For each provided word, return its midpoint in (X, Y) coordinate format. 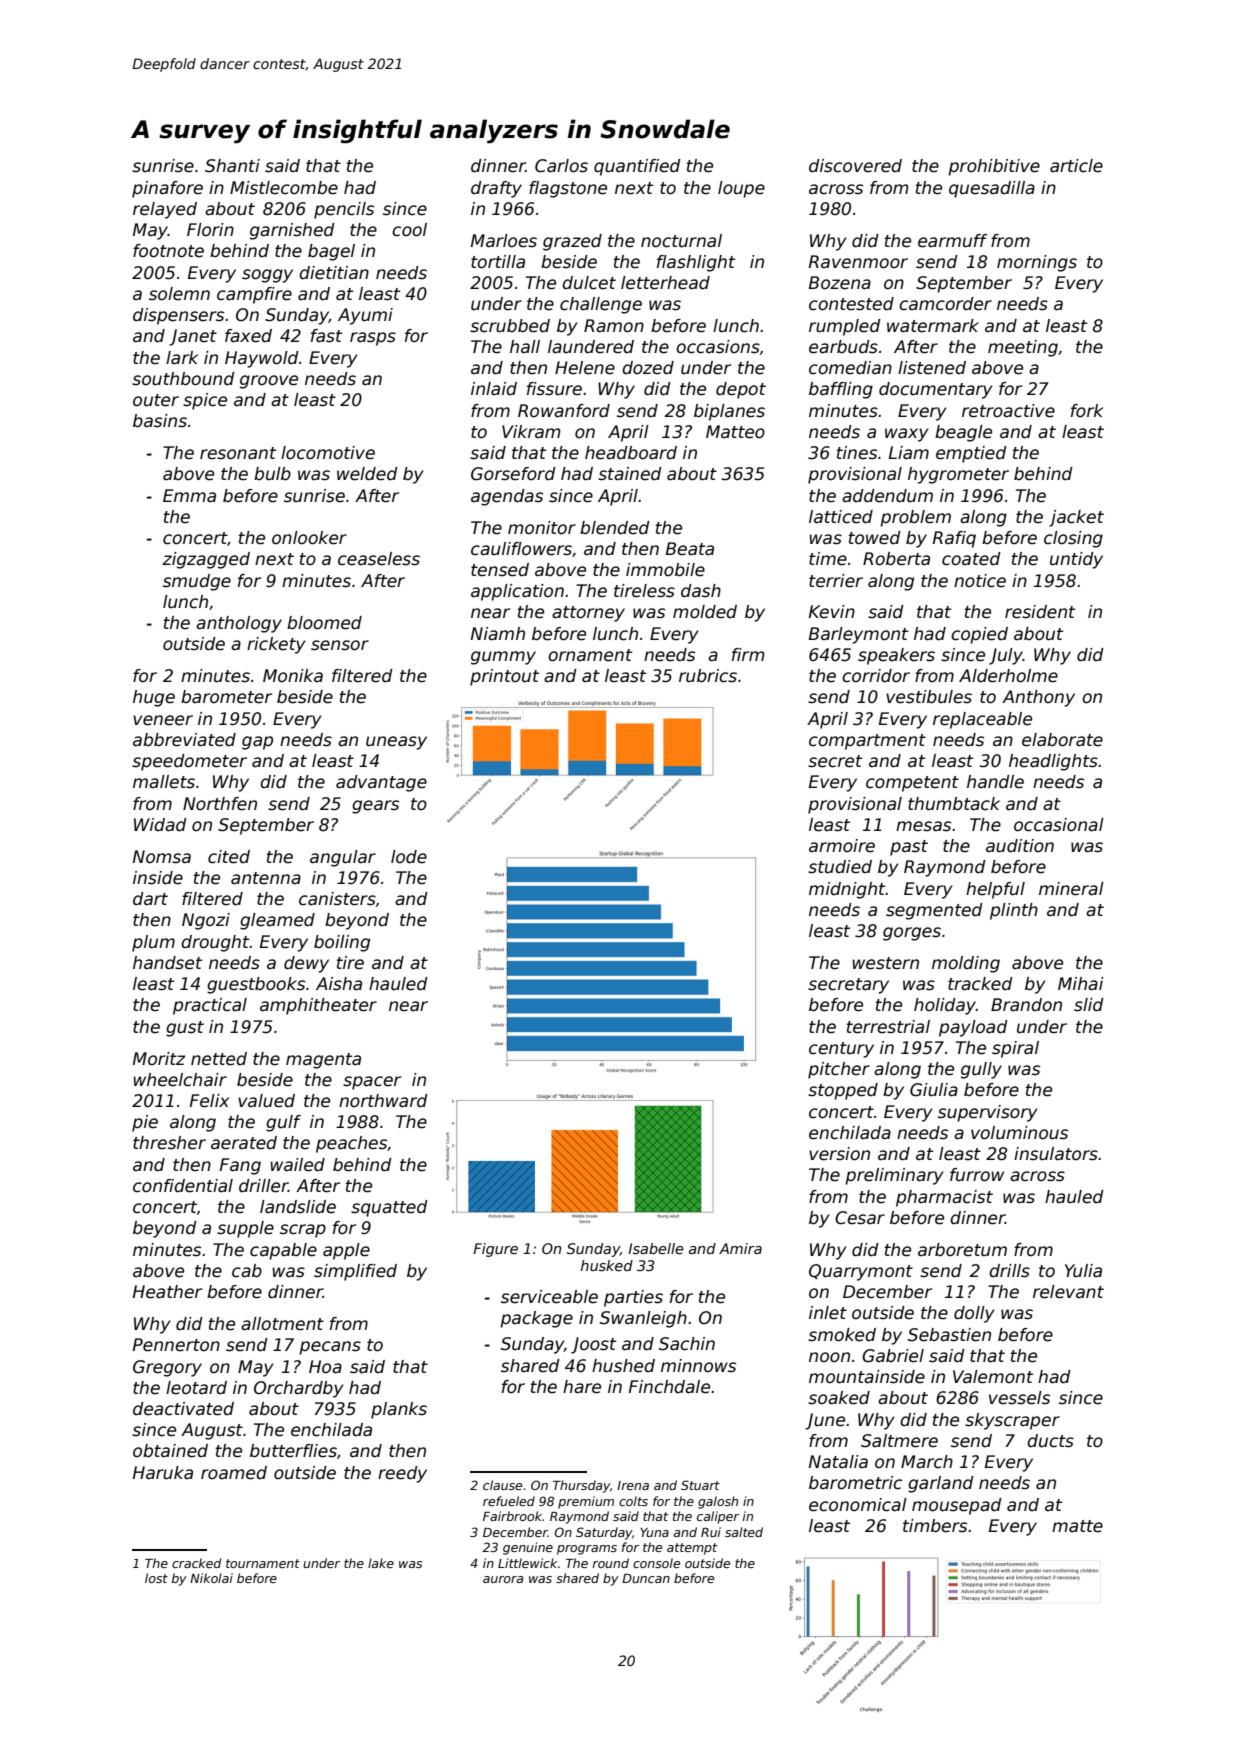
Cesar (860, 1218)
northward (383, 1100)
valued (266, 1101)
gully (981, 1070)
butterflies (293, 1451)
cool (409, 230)
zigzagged (206, 560)
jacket (1076, 518)
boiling (342, 943)
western (885, 963)
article (1076, 166)
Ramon (614, 326)
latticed (841, 517)
